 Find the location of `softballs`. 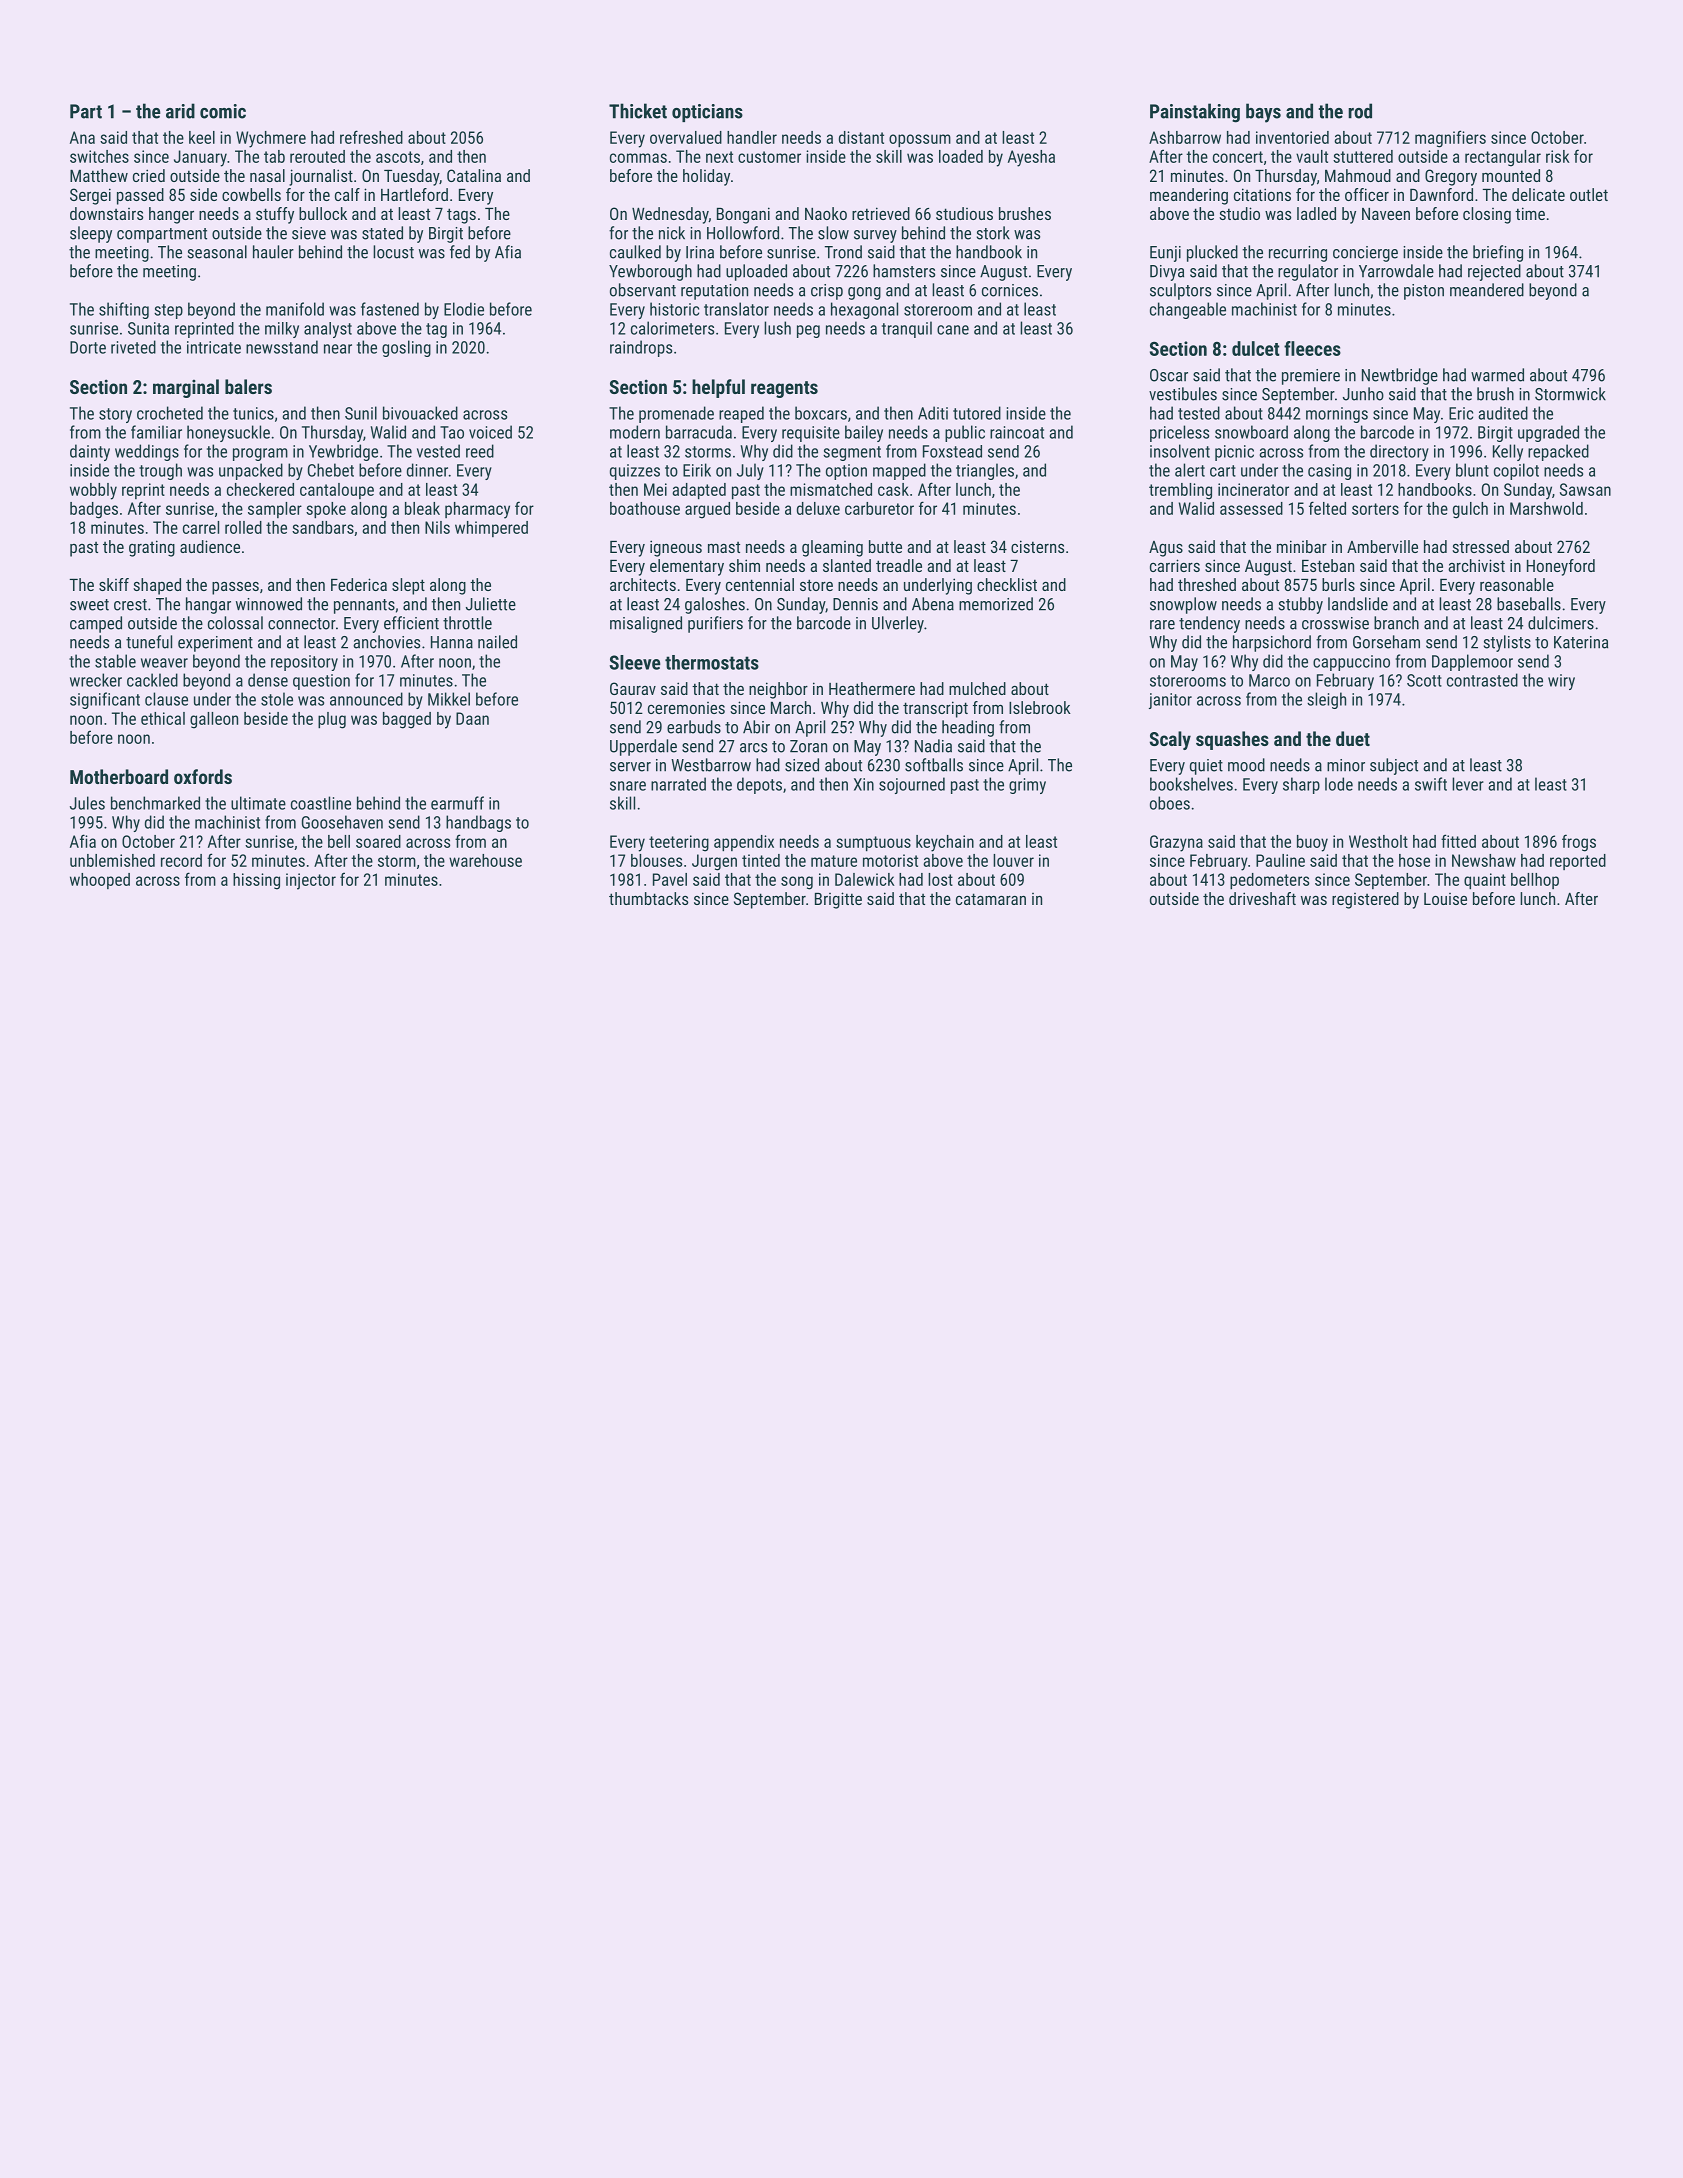

softballs is located at coordinates (934, 765).
